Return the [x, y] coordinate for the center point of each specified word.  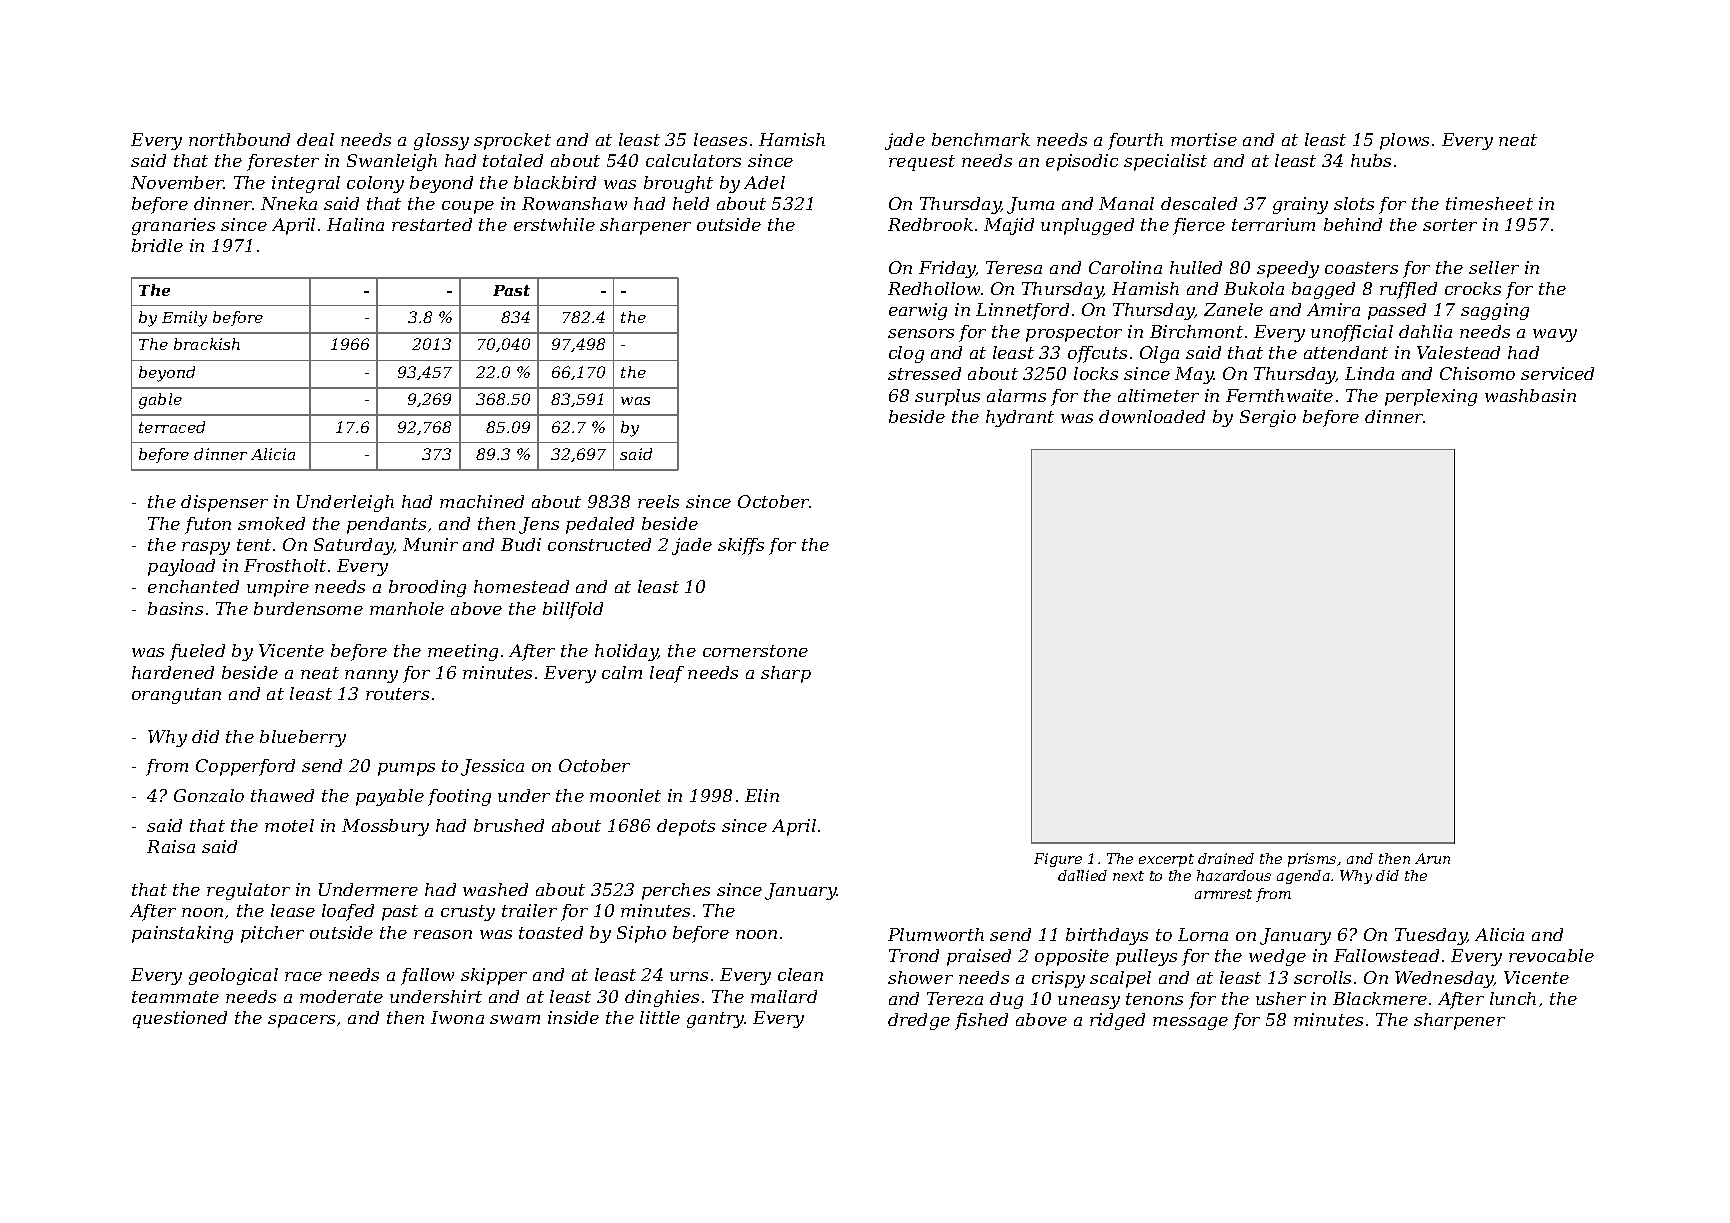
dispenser [224, 503]
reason [443, 934]
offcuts [1097, 354]
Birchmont [1196, 331]
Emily [184, 319]
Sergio [1268, 418]
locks [1096, 373]
